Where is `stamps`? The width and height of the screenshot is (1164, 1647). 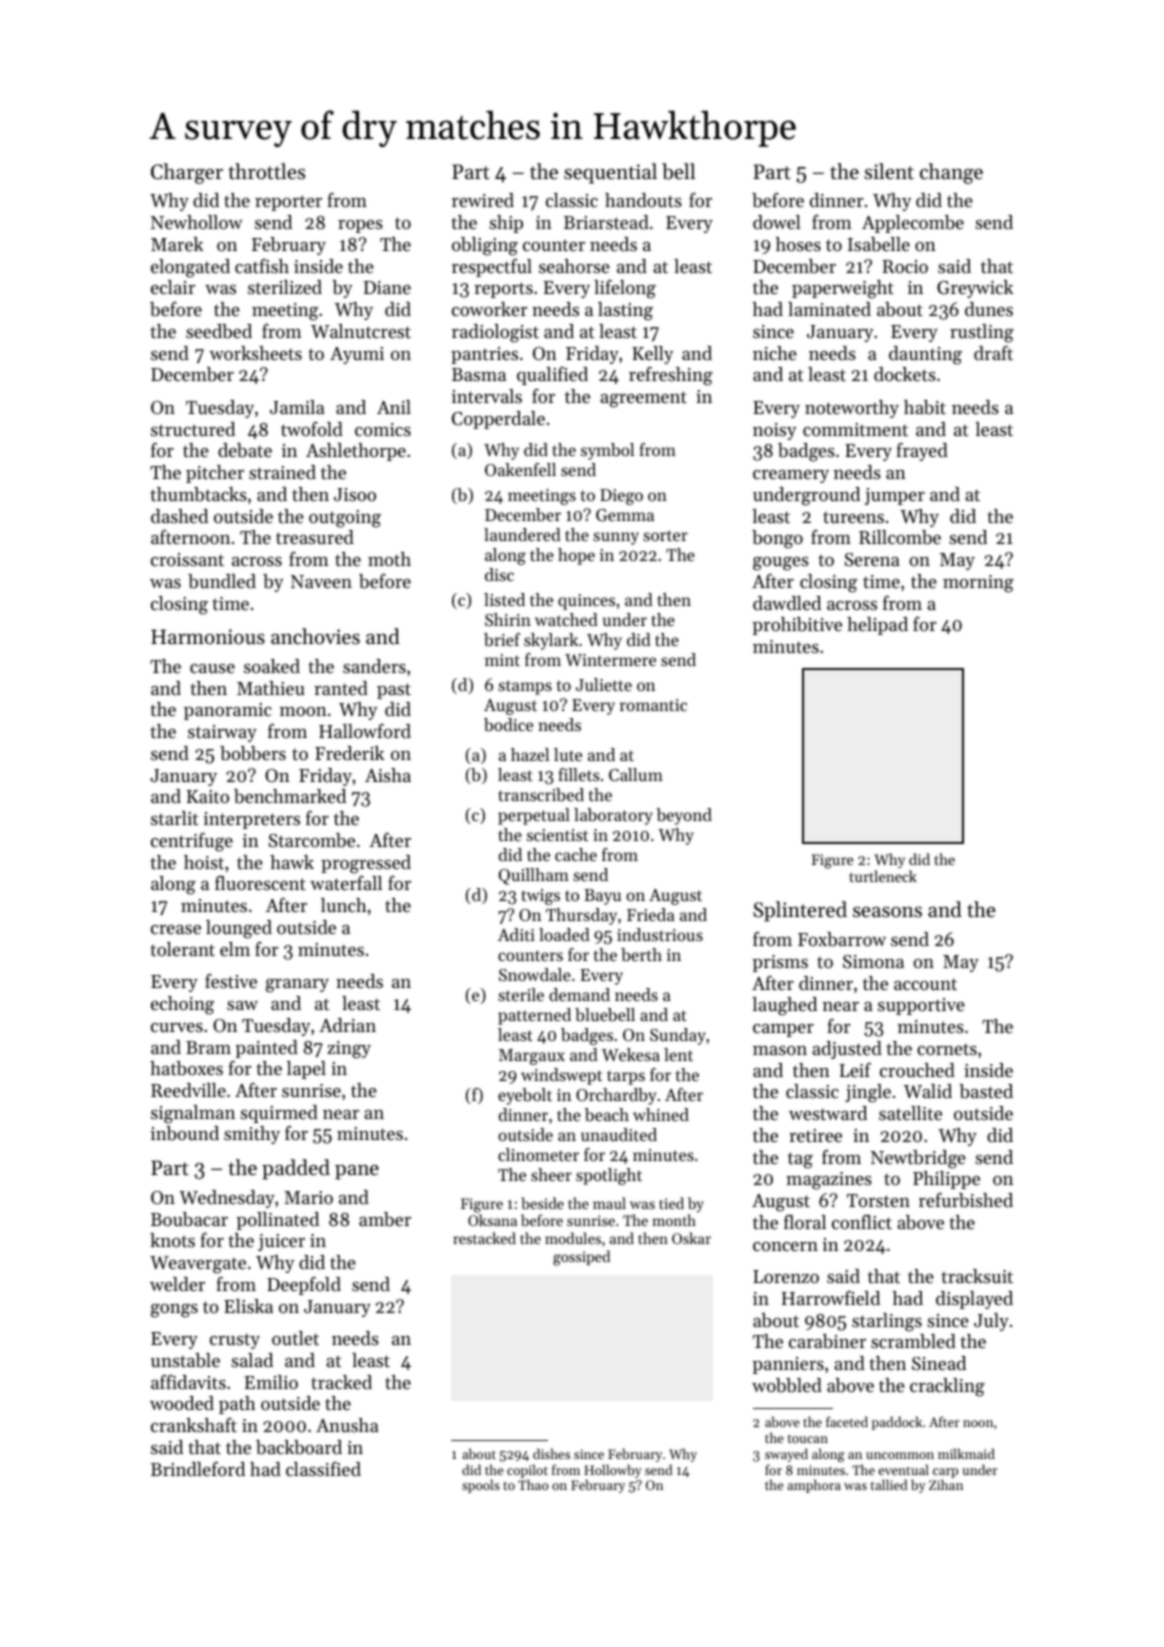 stamps is located at coordinates (525, 687).
